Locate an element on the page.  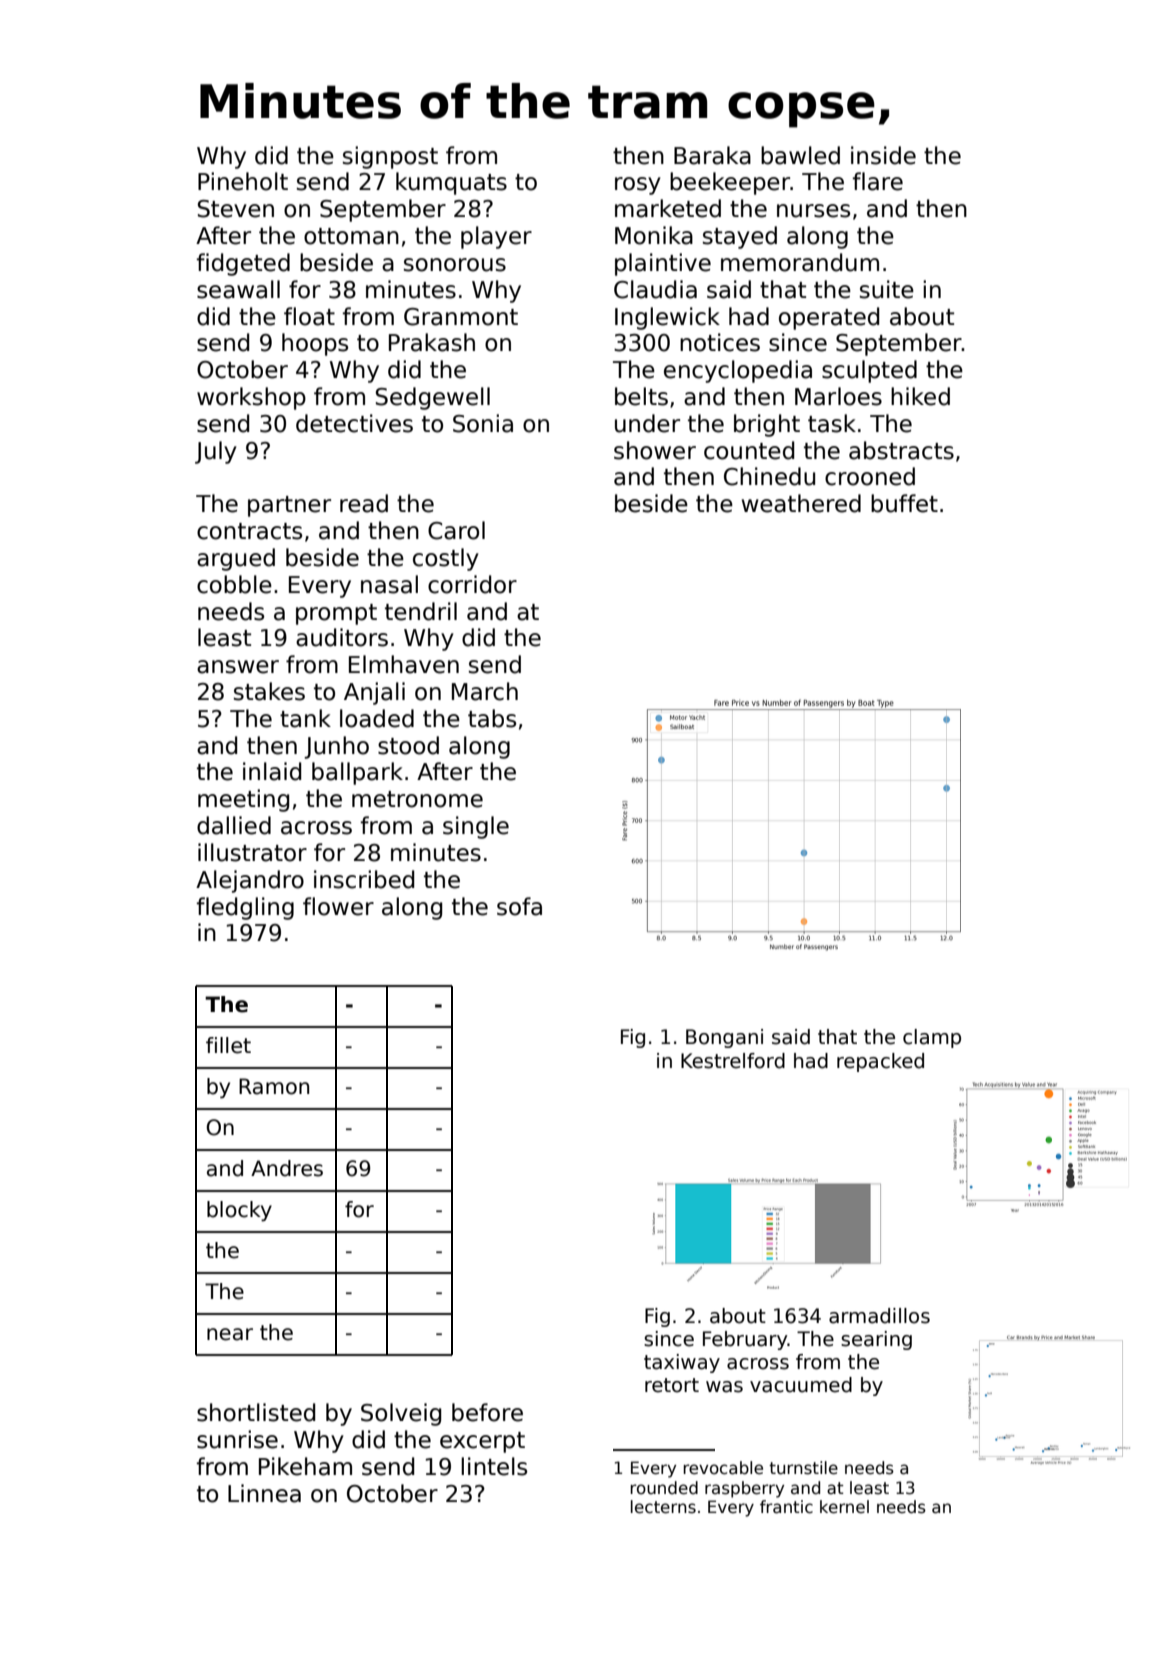
sofa is located at coordinates (519, 906).
